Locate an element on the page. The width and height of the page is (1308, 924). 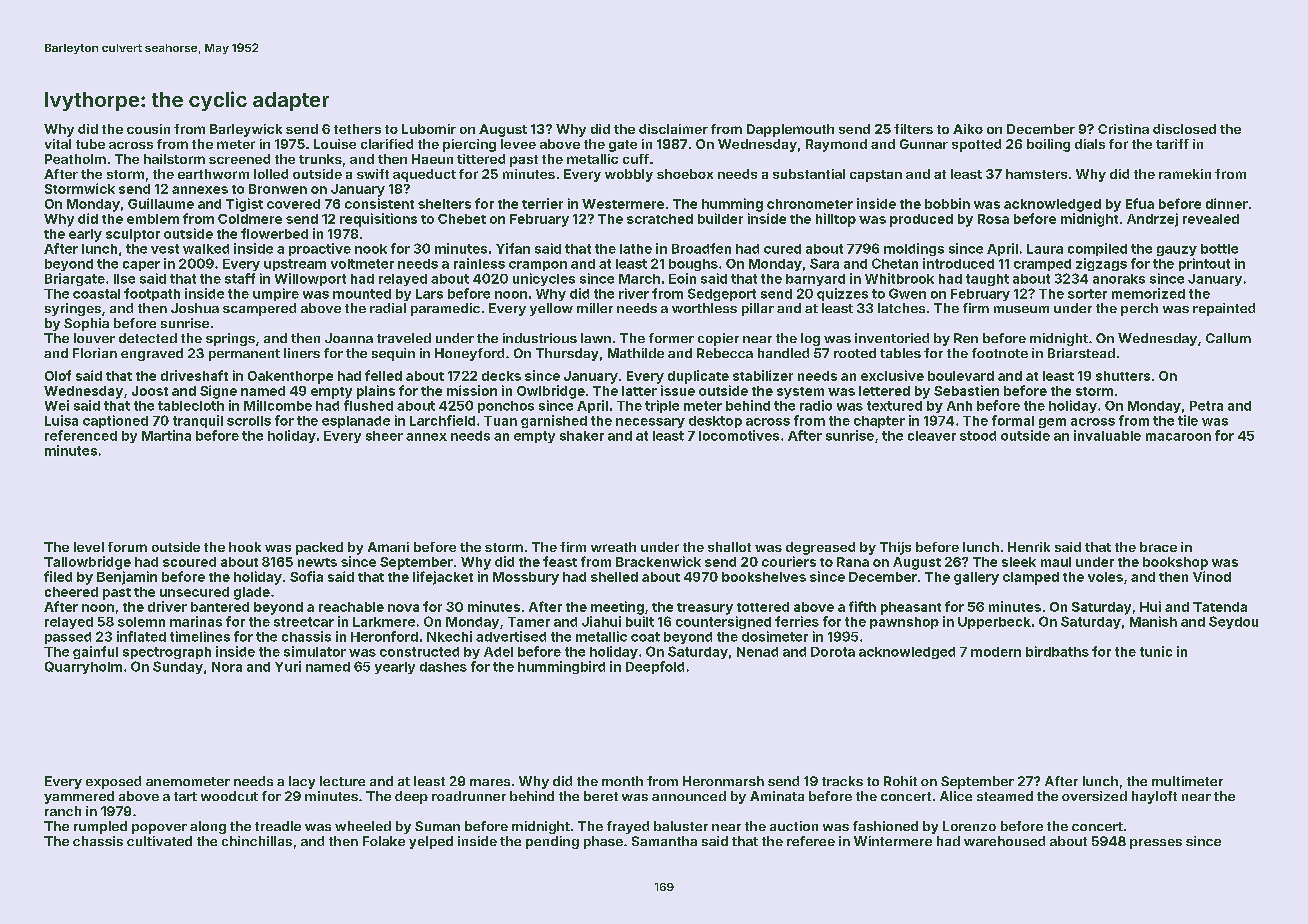
Adel is located at coordinates (498, 652).
